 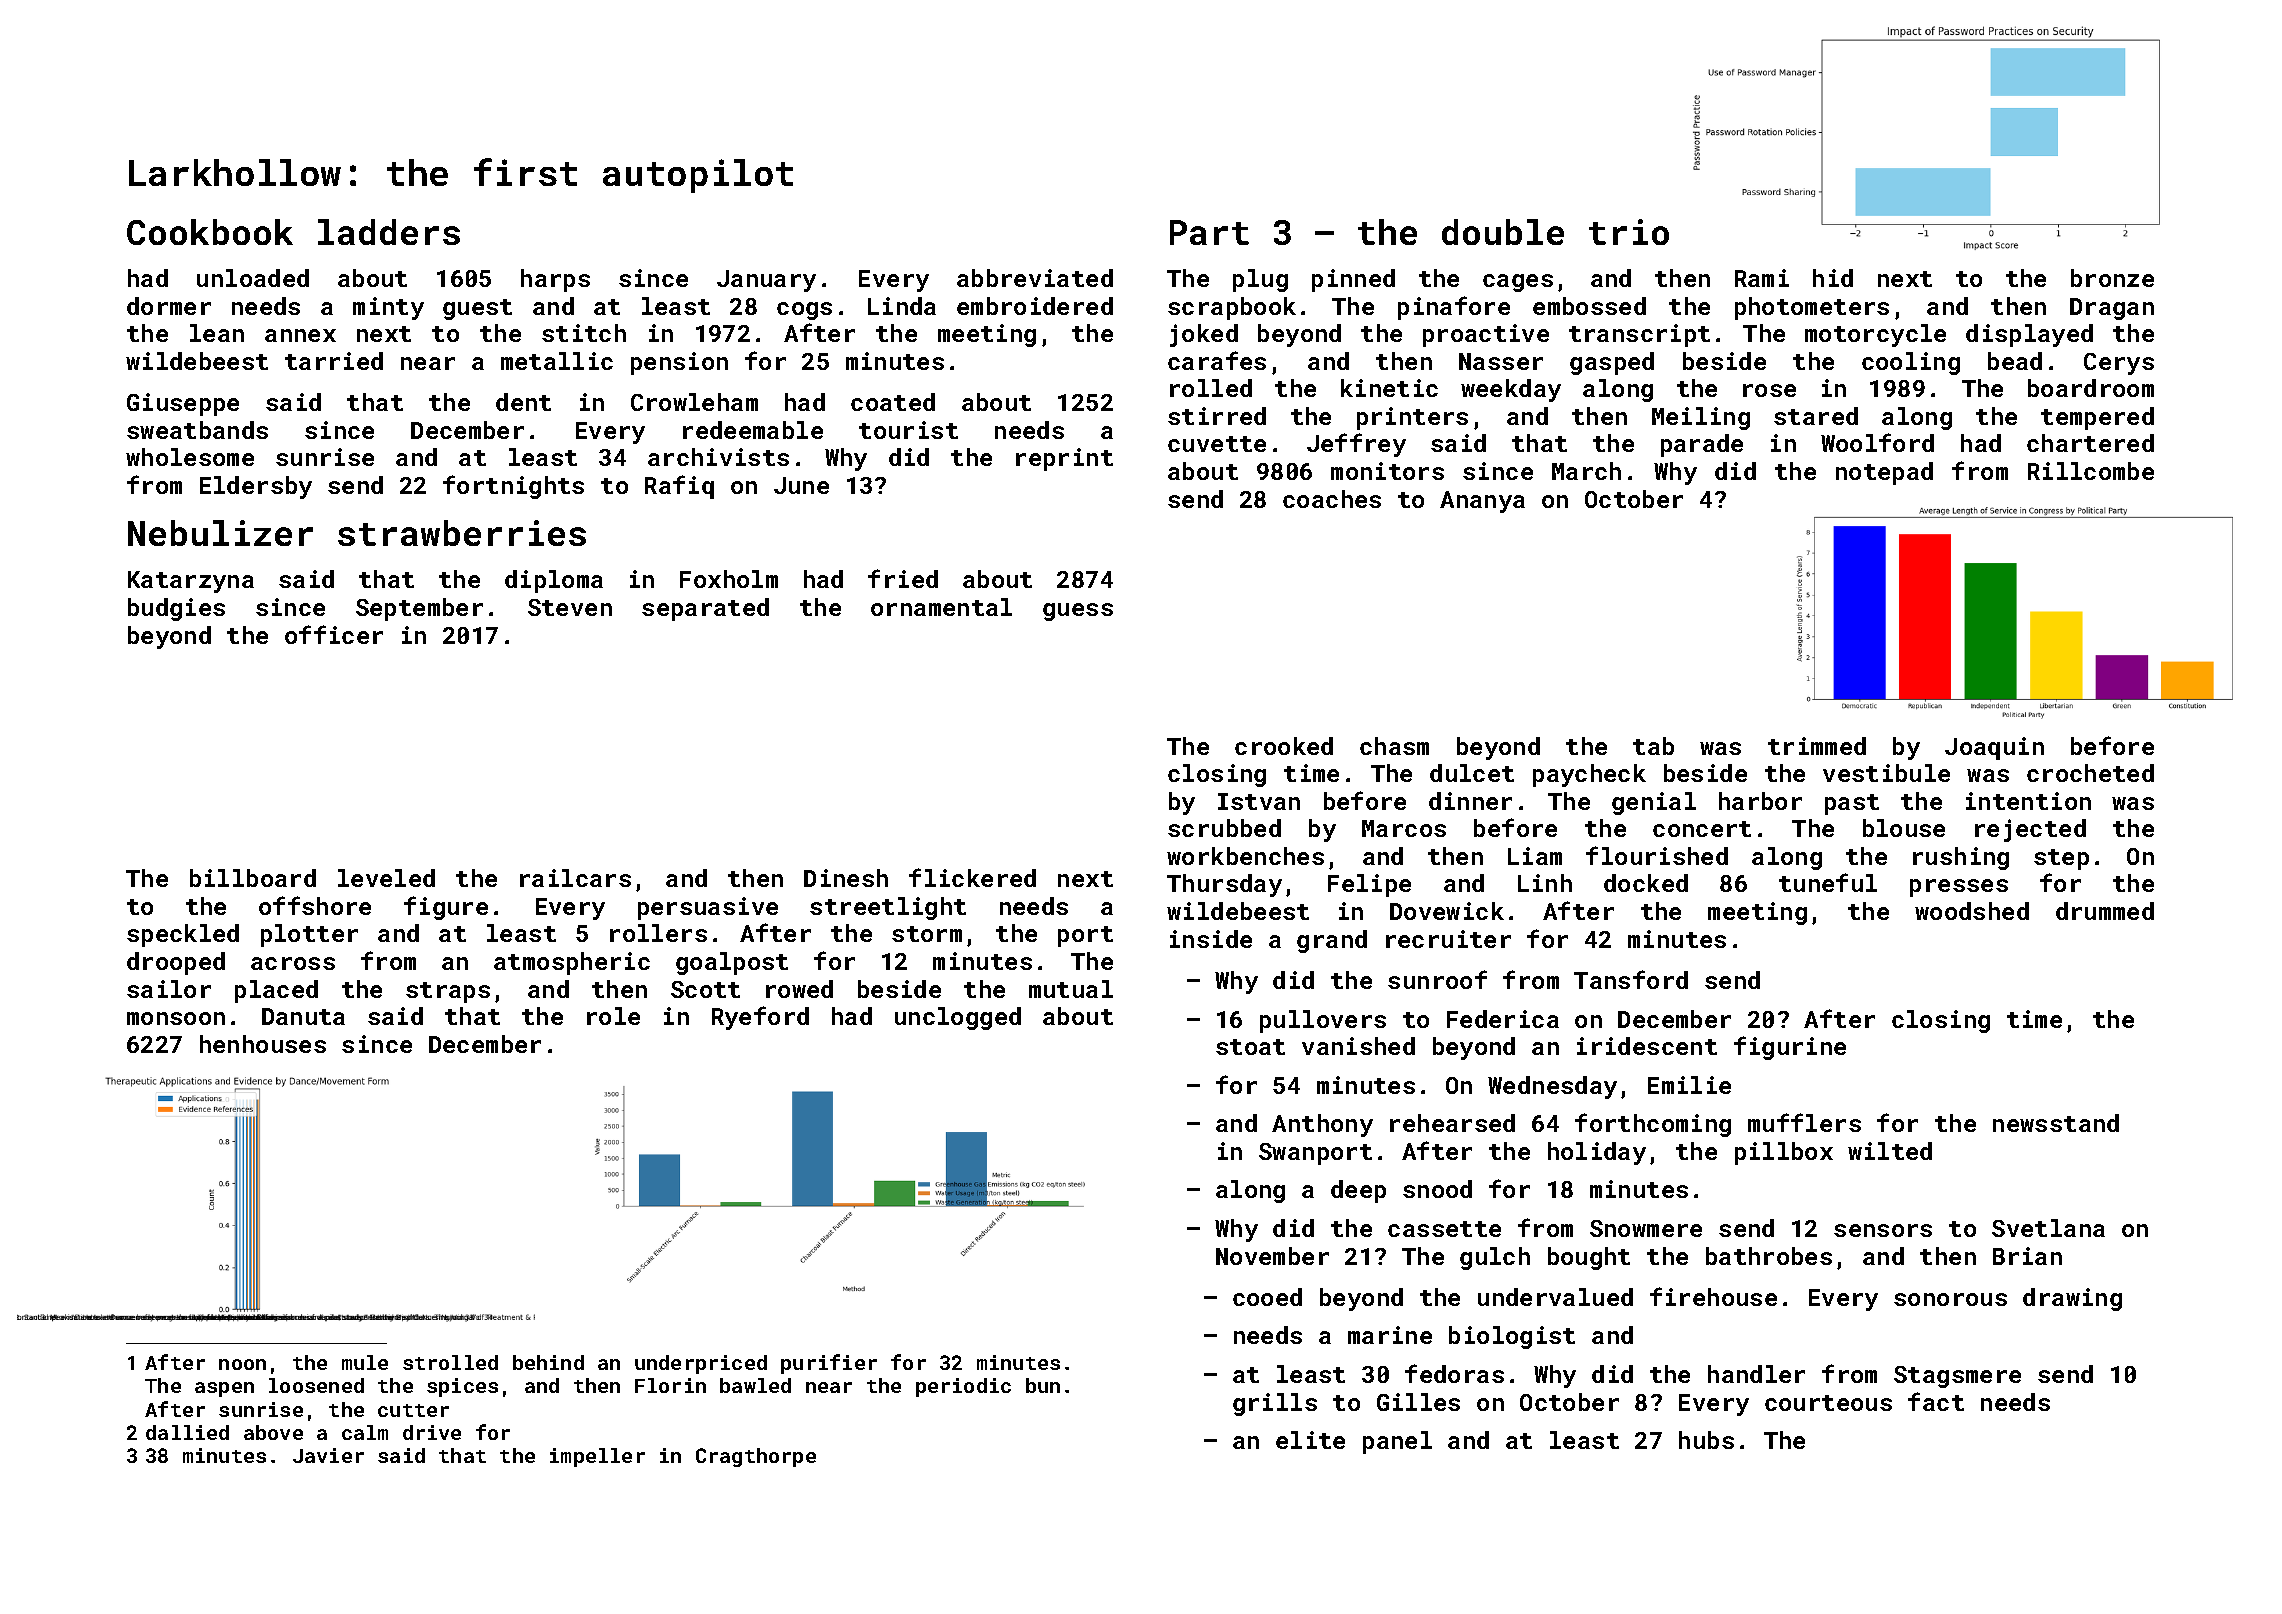 I want to click on impeller, so click(x=597, y=1457).
